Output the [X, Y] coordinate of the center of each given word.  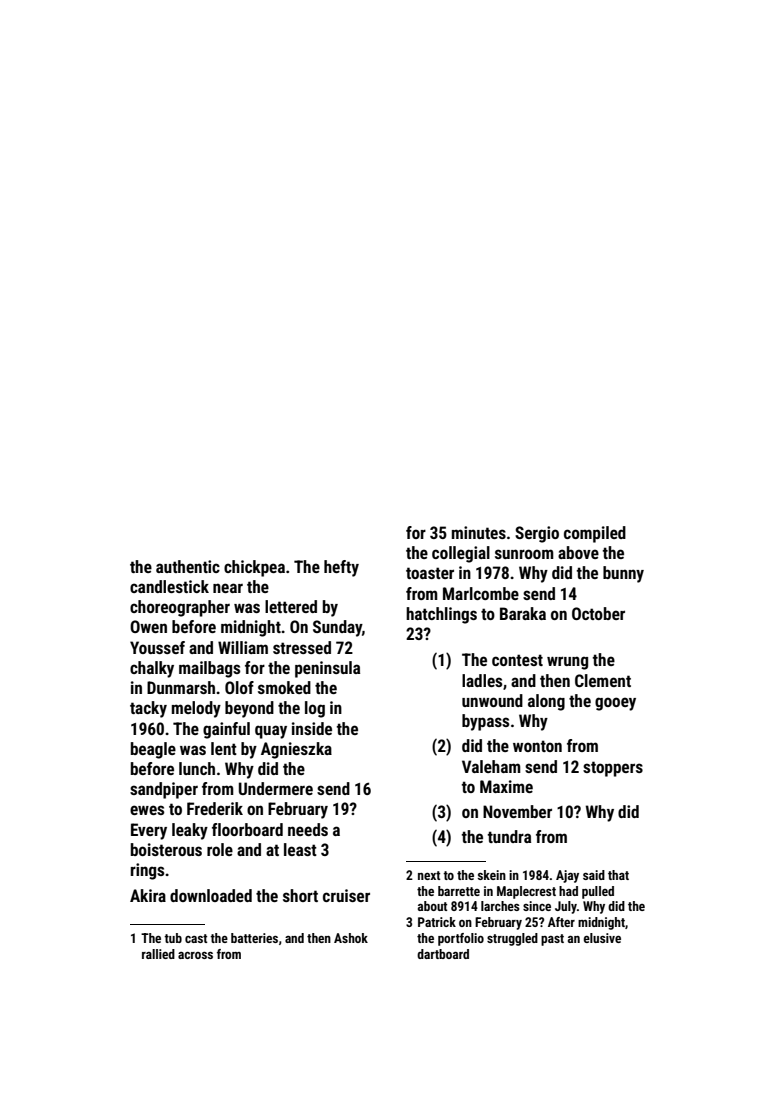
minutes [479, 532]
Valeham [491, 766]
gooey [615, 704]
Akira [148, 895]
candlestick [169, 586]
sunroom [524, 554]
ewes [147, 810]
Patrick [437, 922]
